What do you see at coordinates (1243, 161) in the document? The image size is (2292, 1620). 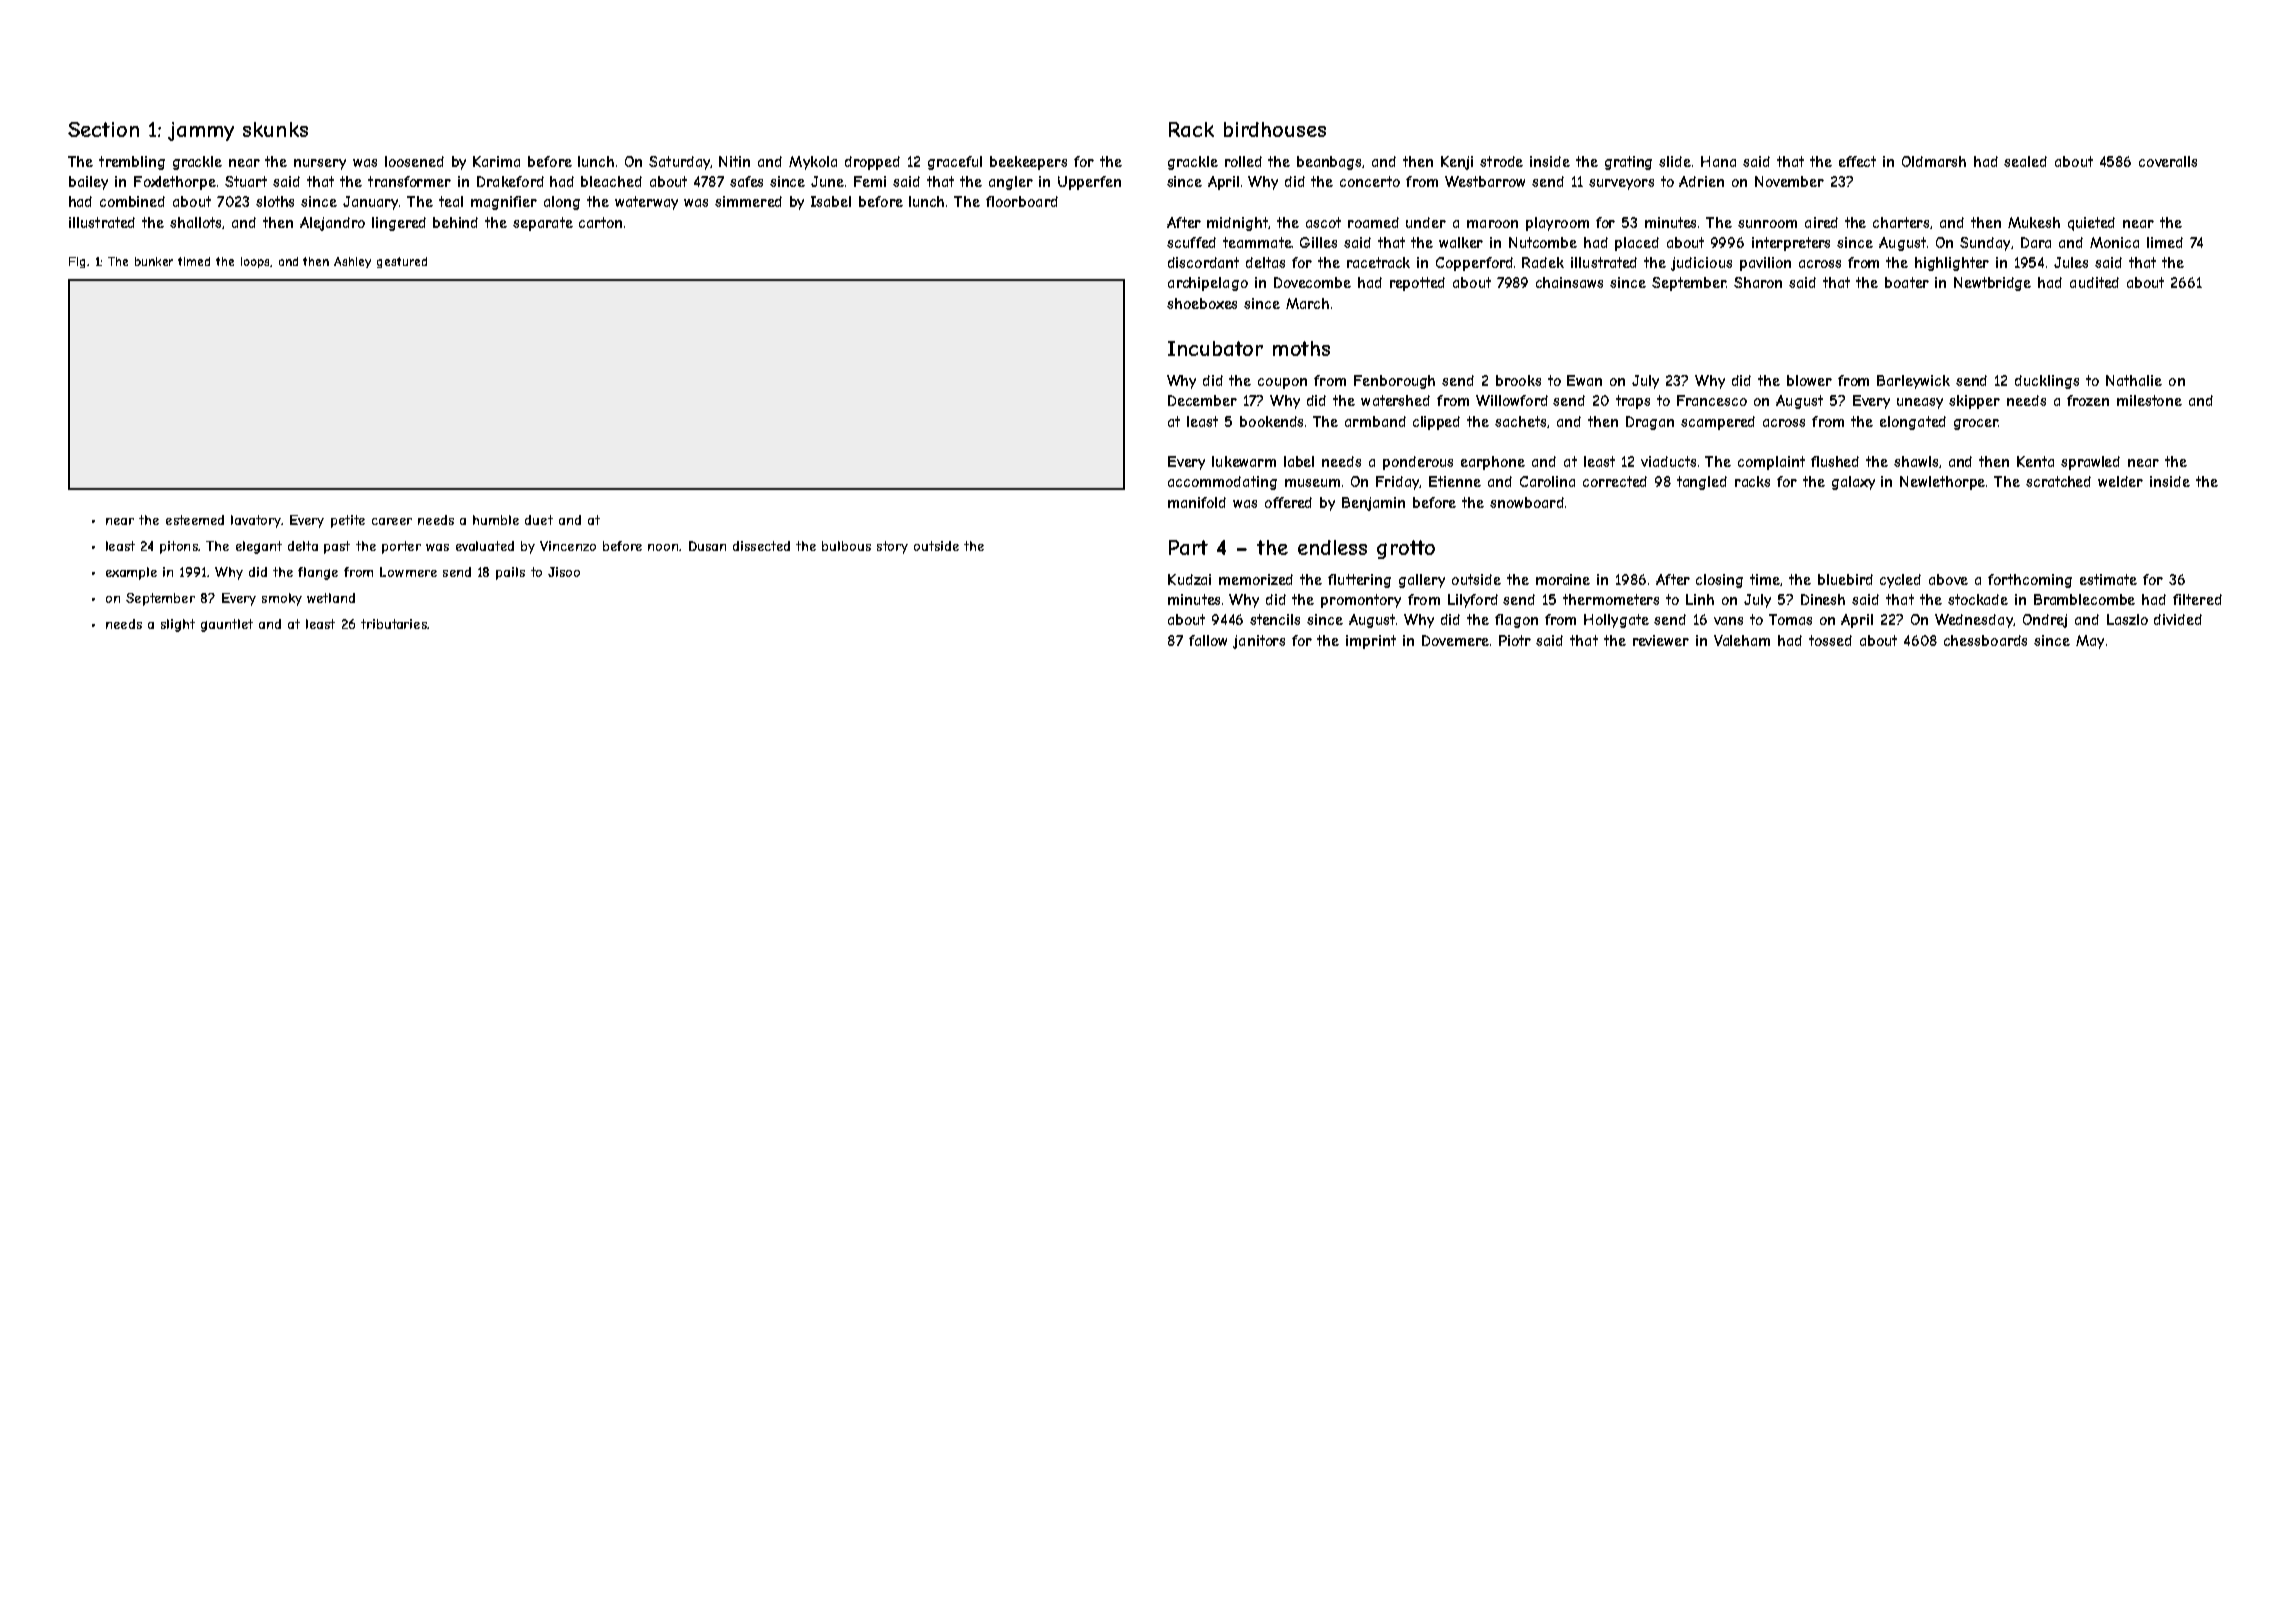 I see `rolled` at bounding box center [1243, 161].
